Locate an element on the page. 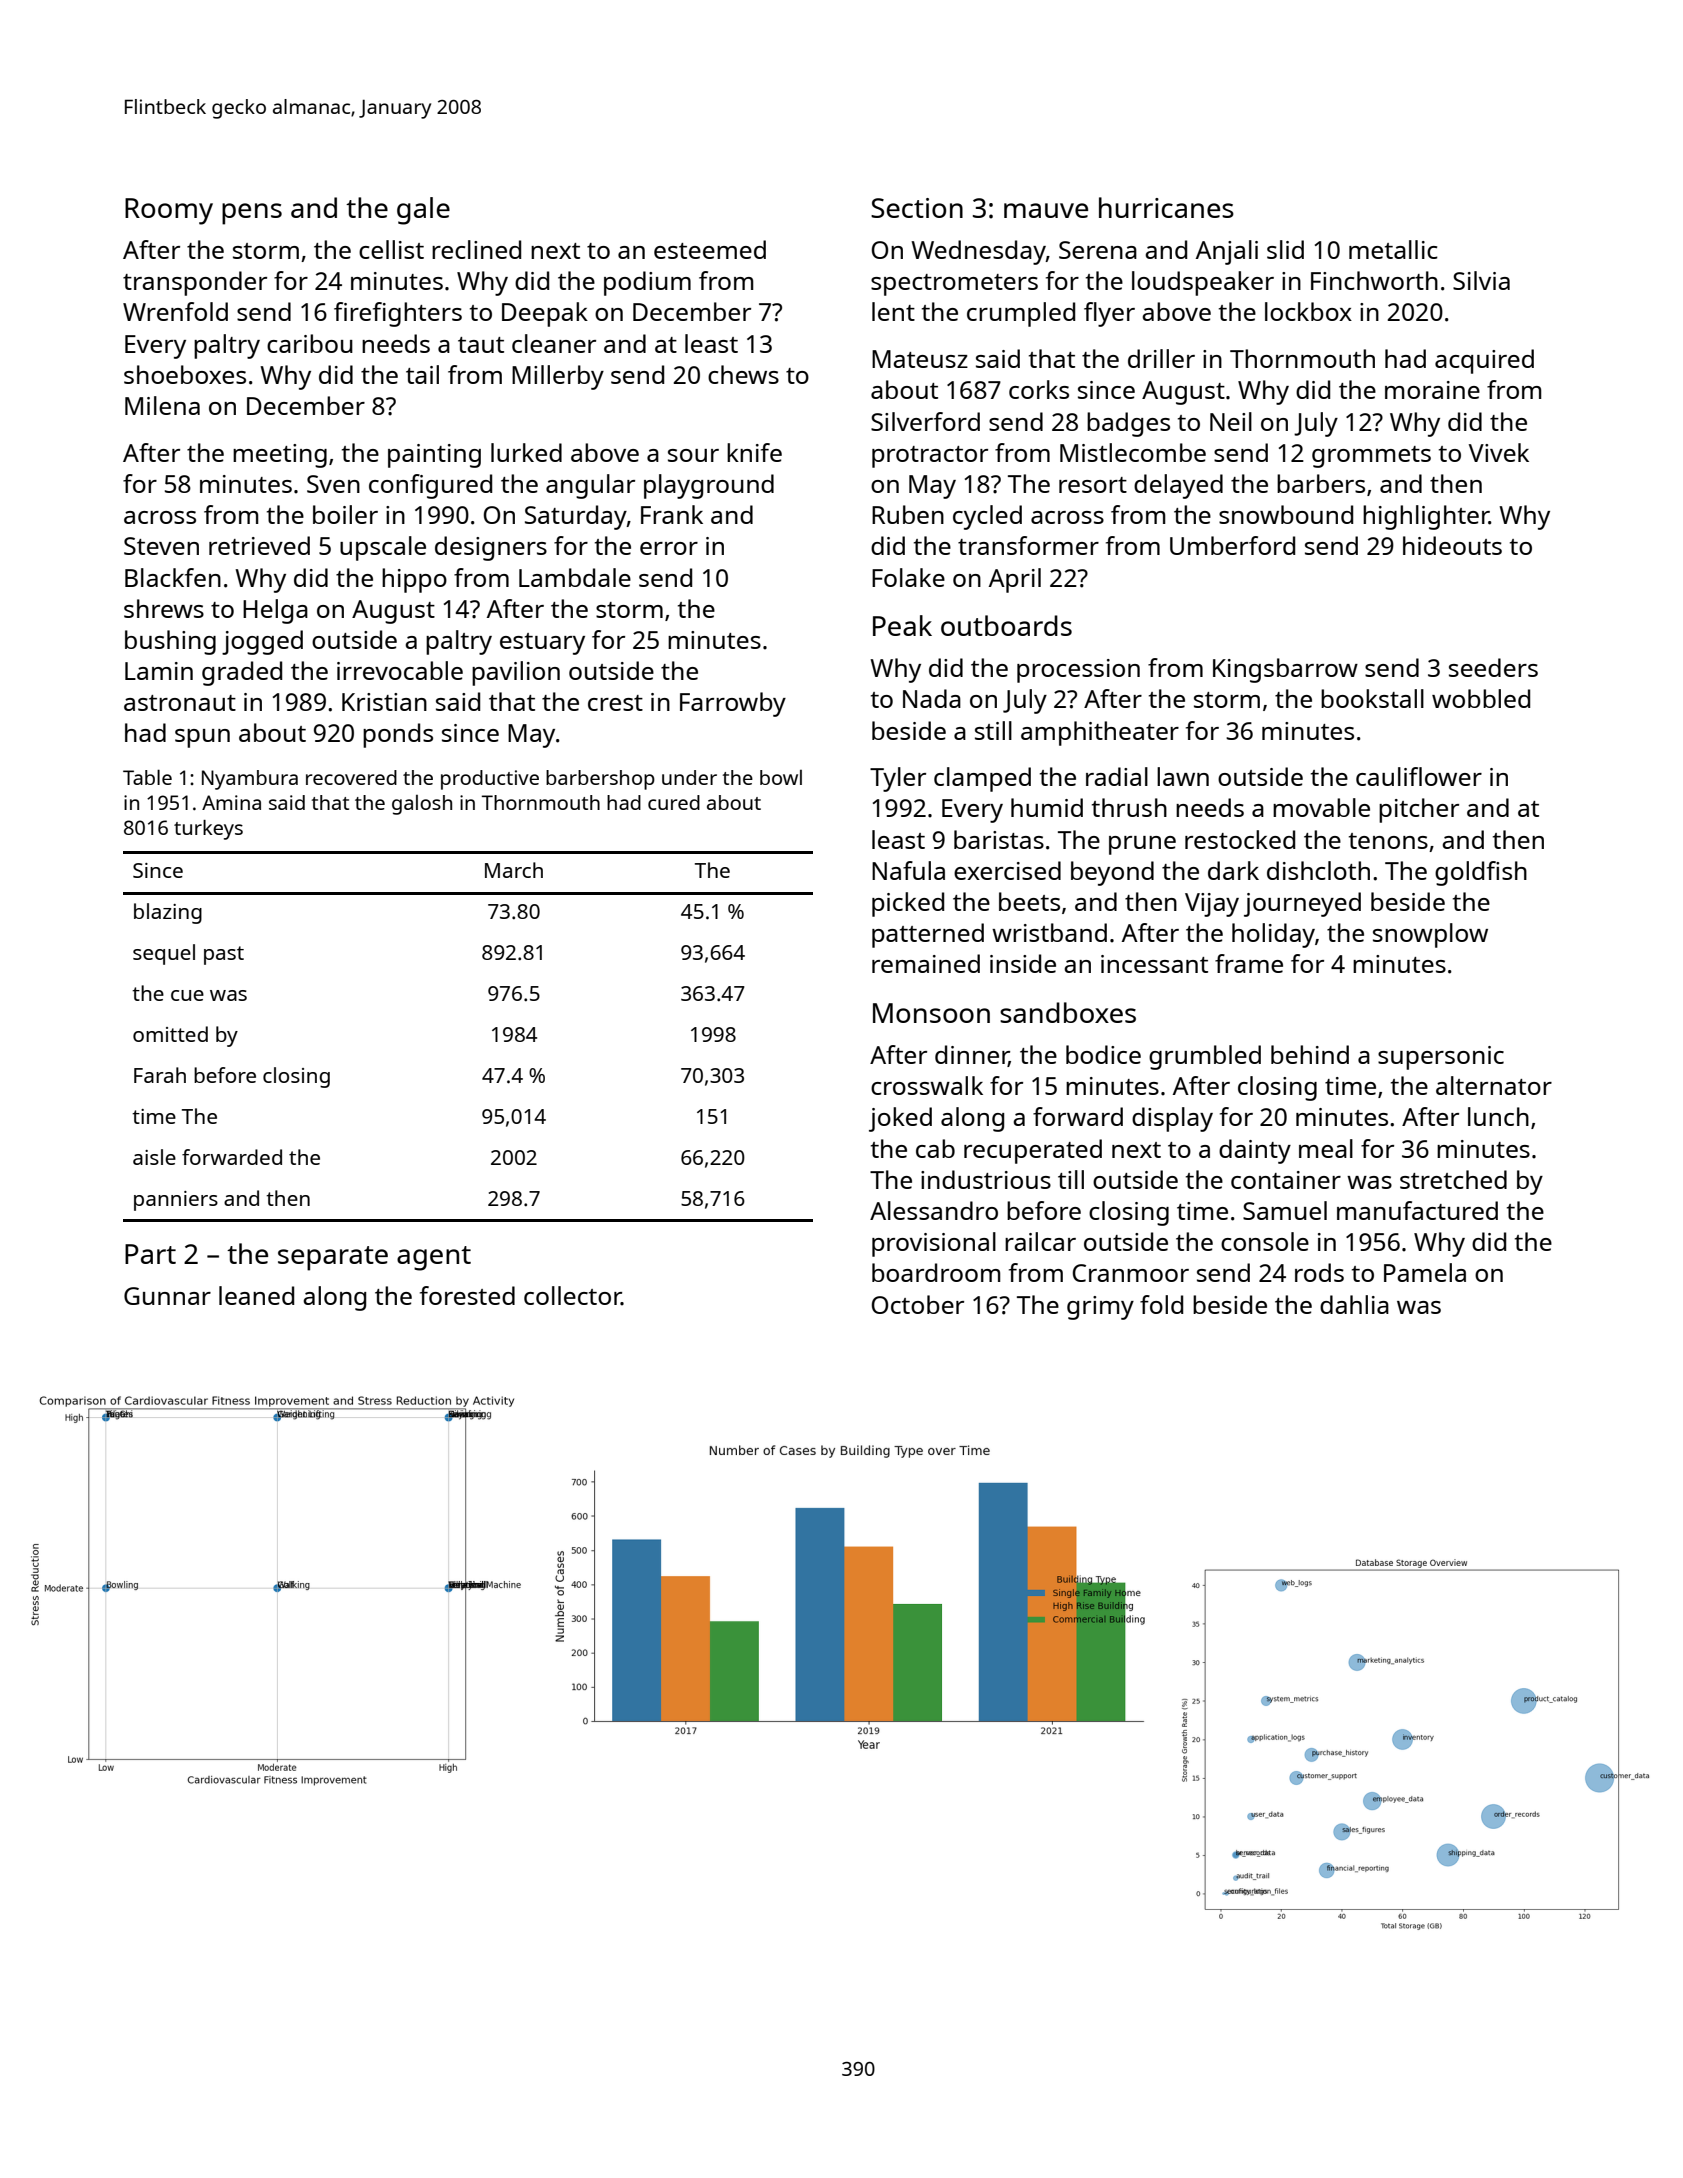  Gunnar is located at coordinates (167, 1296).
